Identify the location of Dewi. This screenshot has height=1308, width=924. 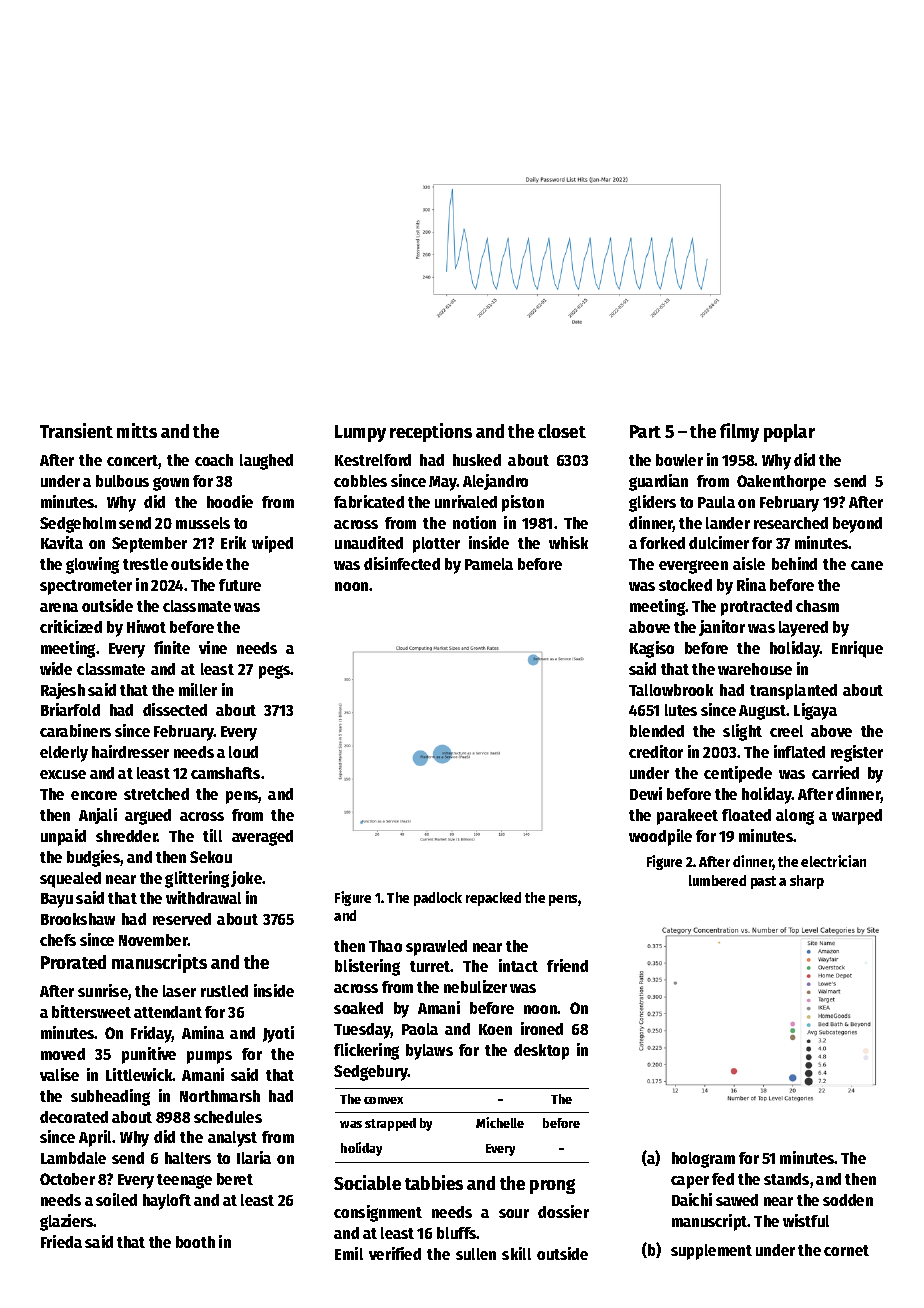
(646, 793).
